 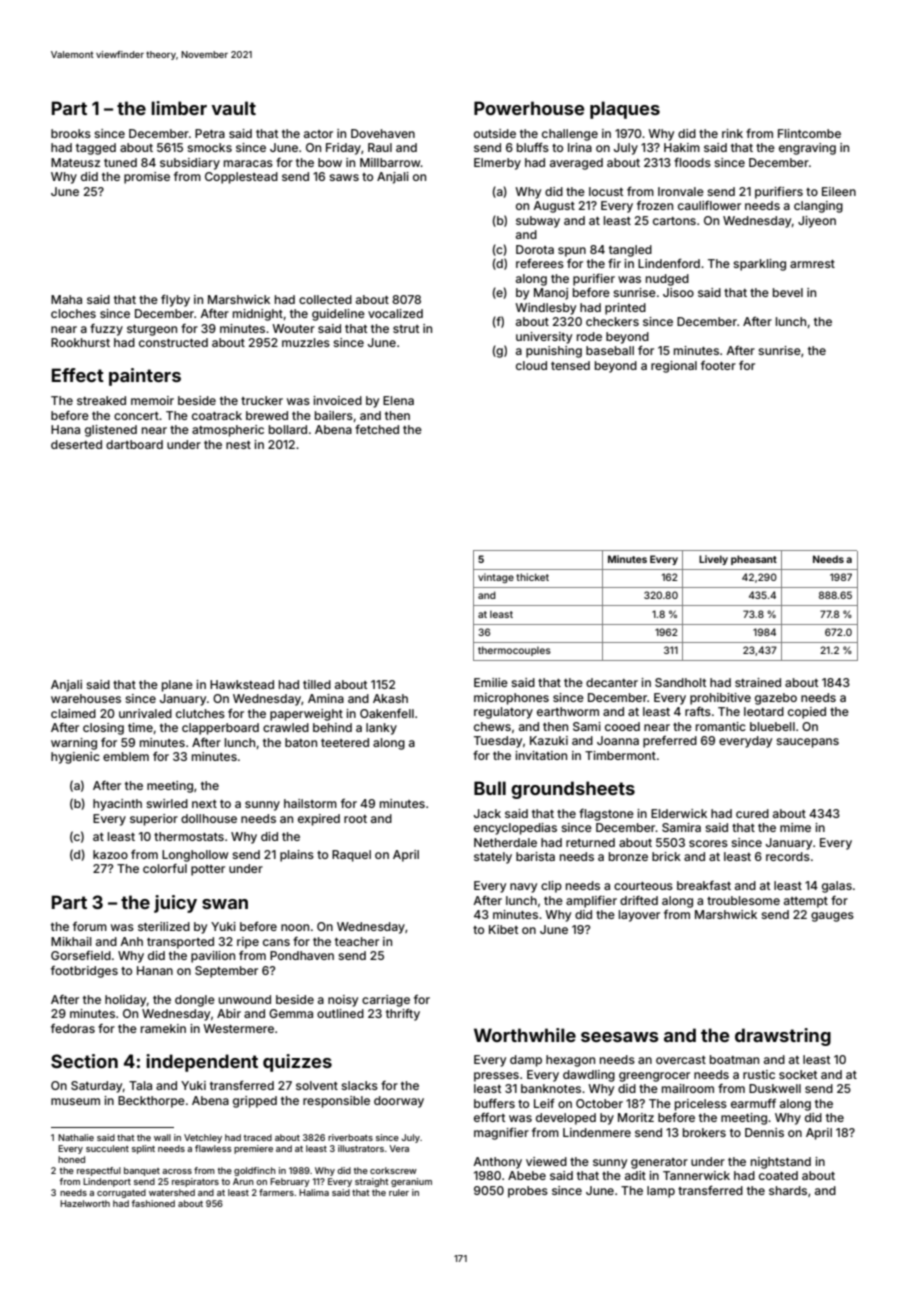 What do you see at coordinates (76, 444) in the document?
I see `deserted` at bounding box center [76, 444].
